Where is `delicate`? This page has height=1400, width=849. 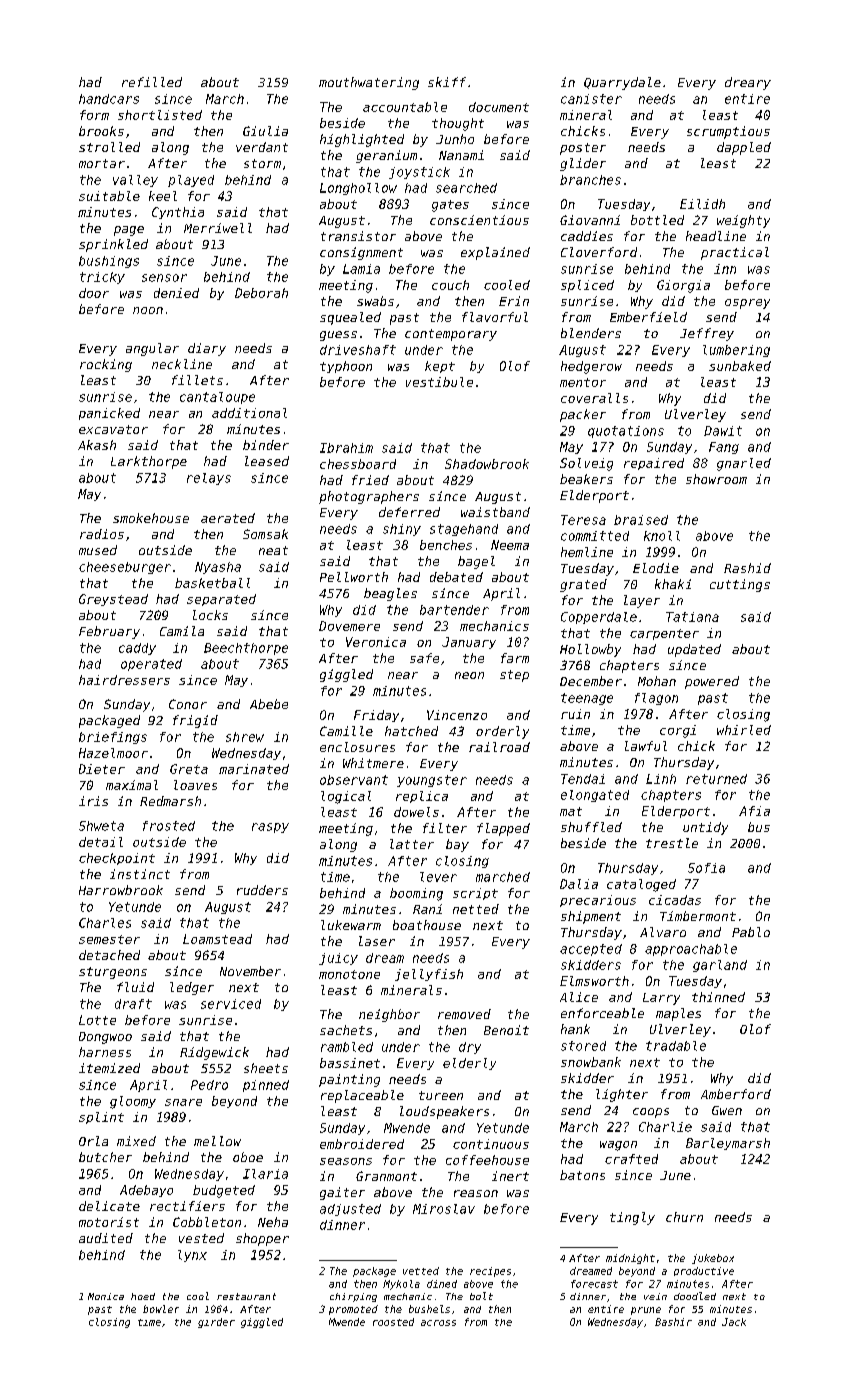 delicate is located at coordinates (109, 1206).
